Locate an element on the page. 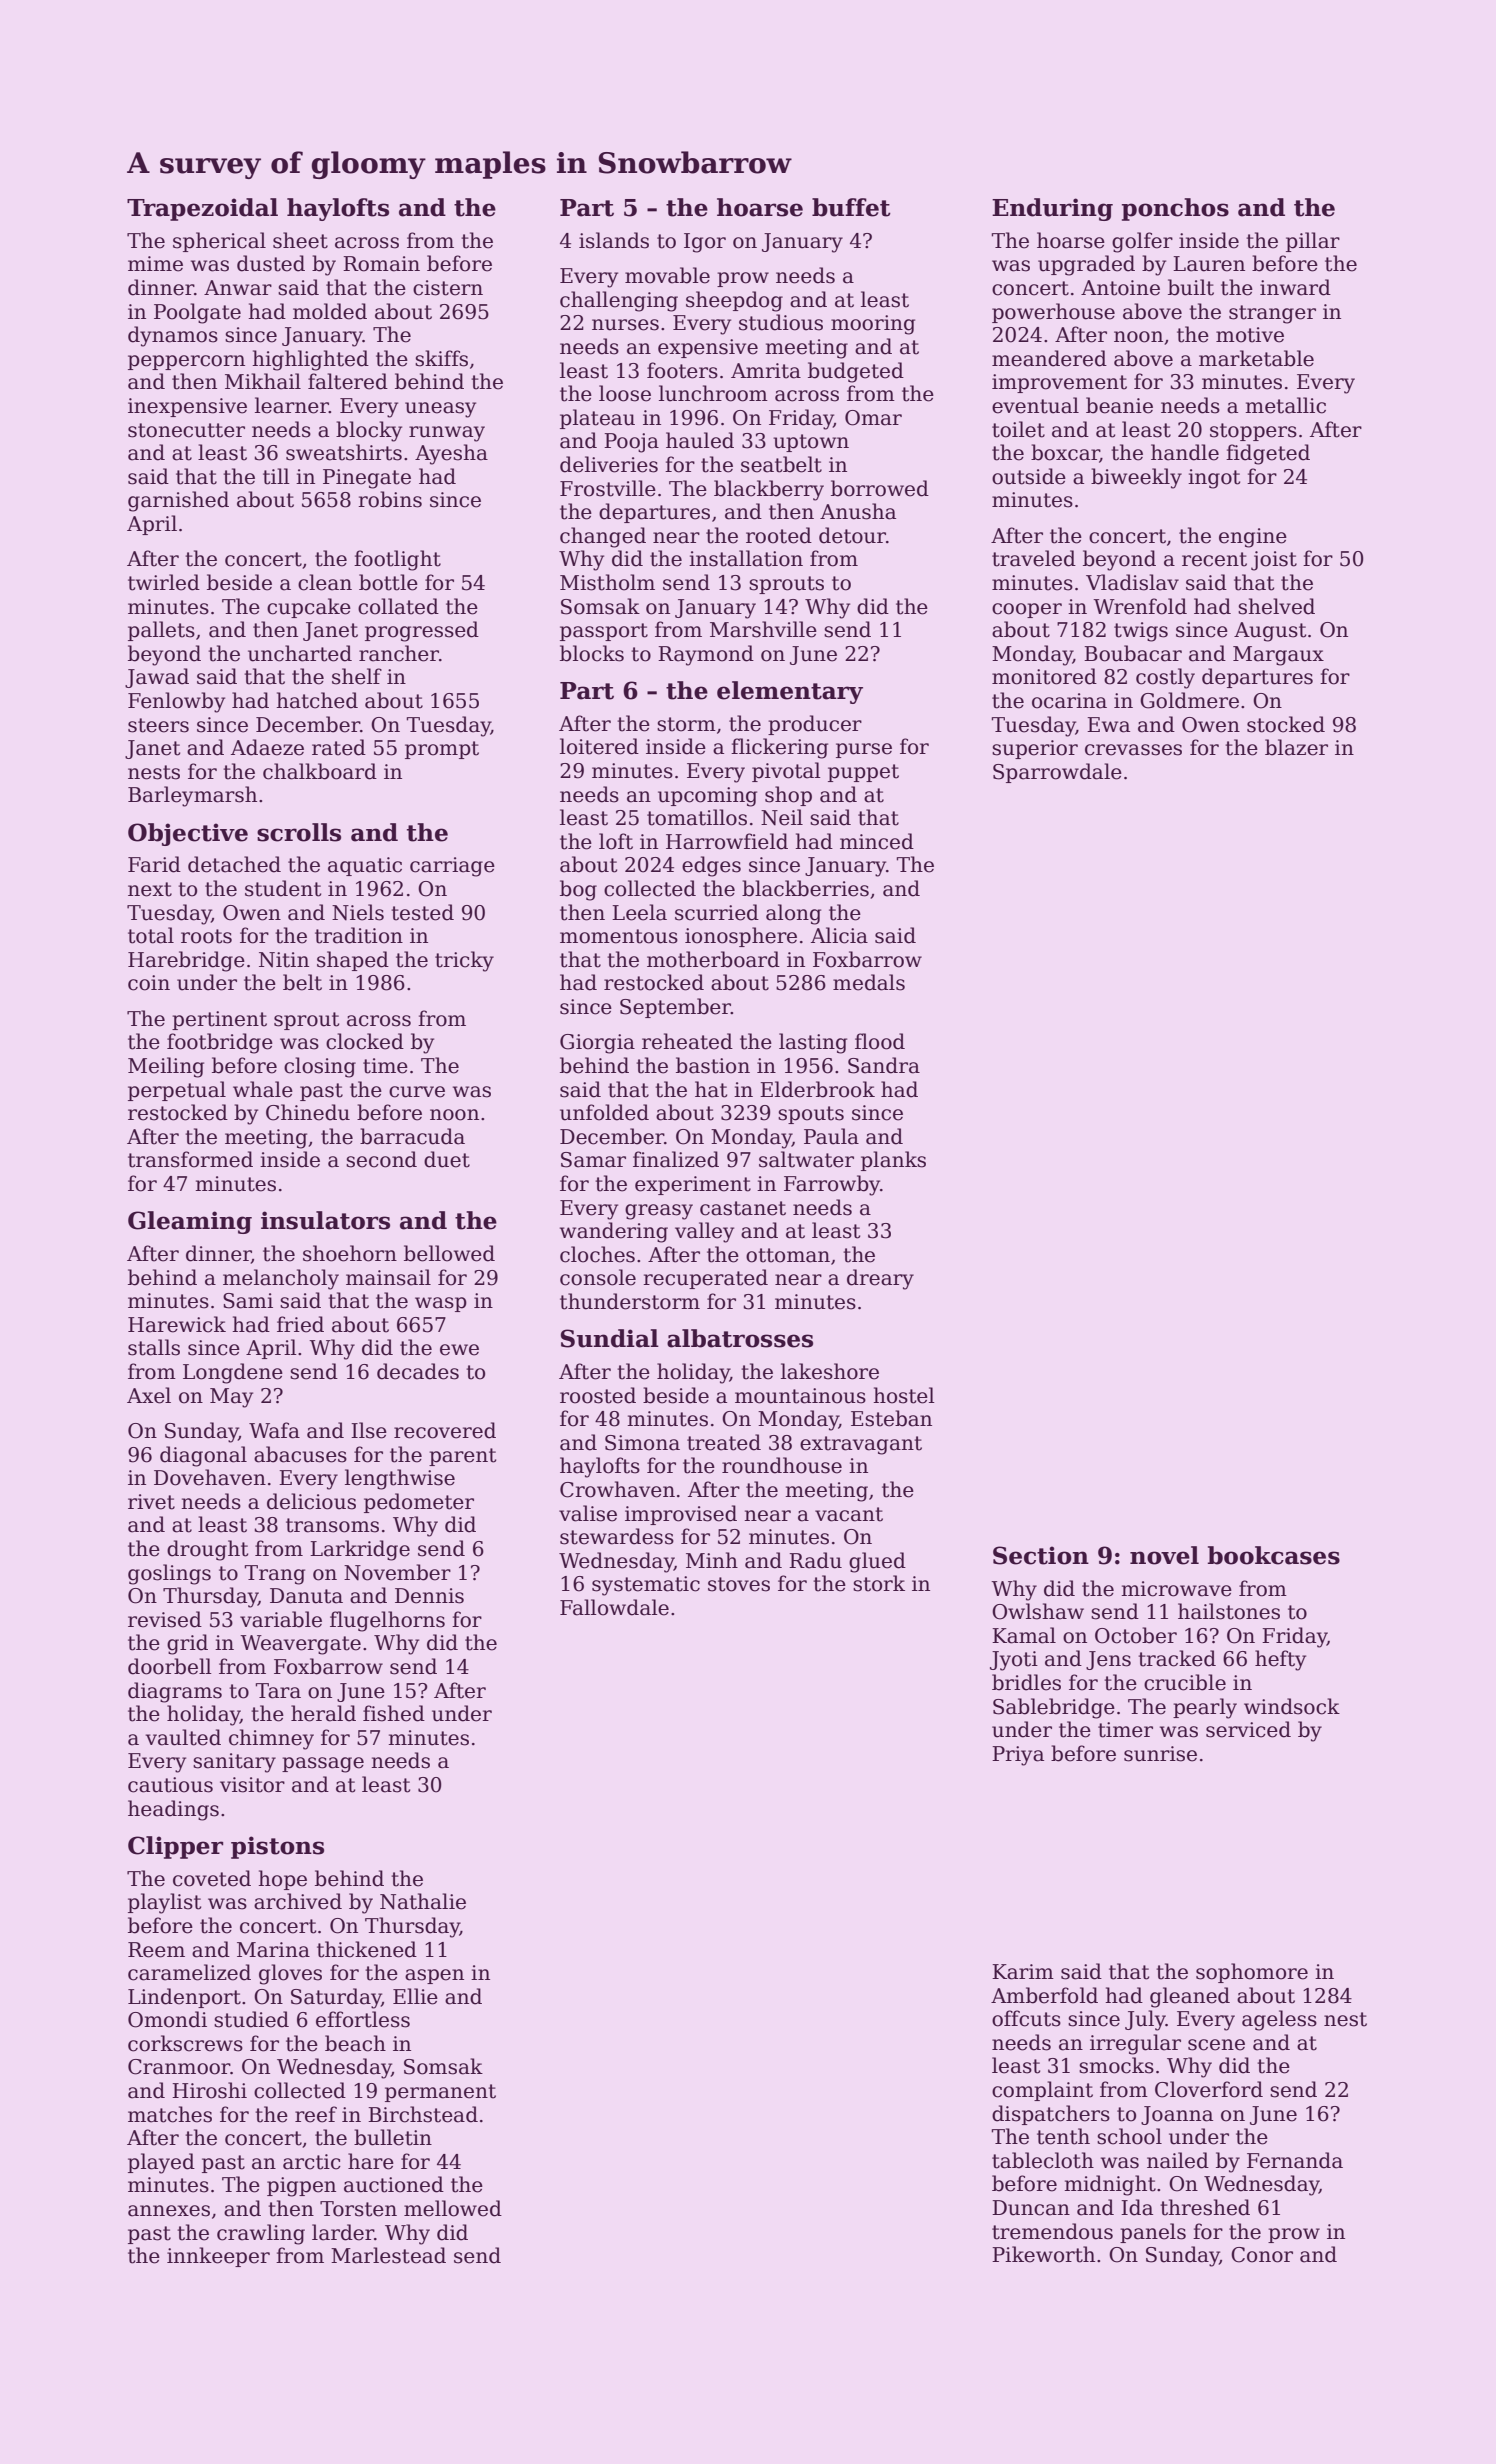  passage is located at coordinates (323, 1765).
